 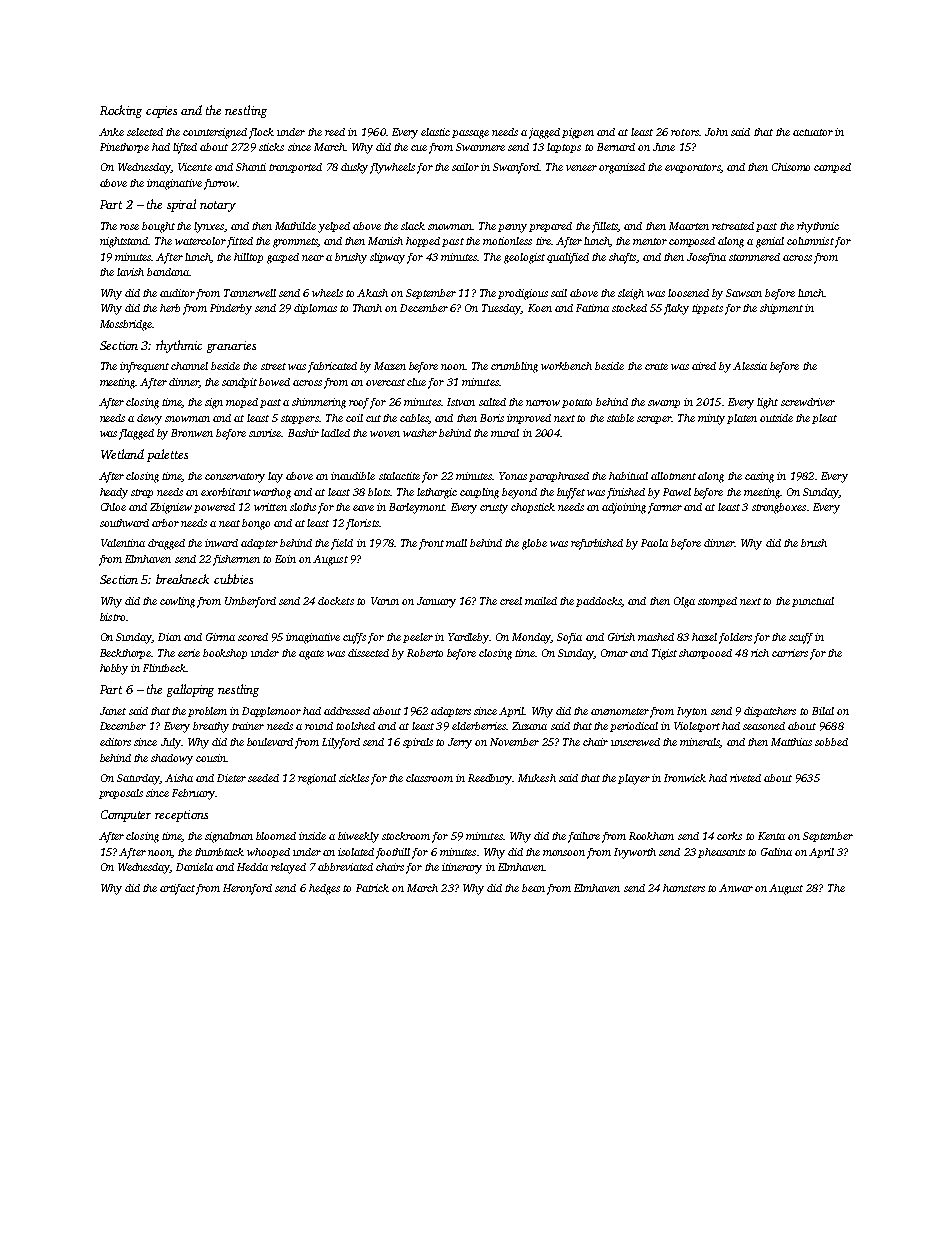 I want to click on flock, so click(x=261, y=133).
